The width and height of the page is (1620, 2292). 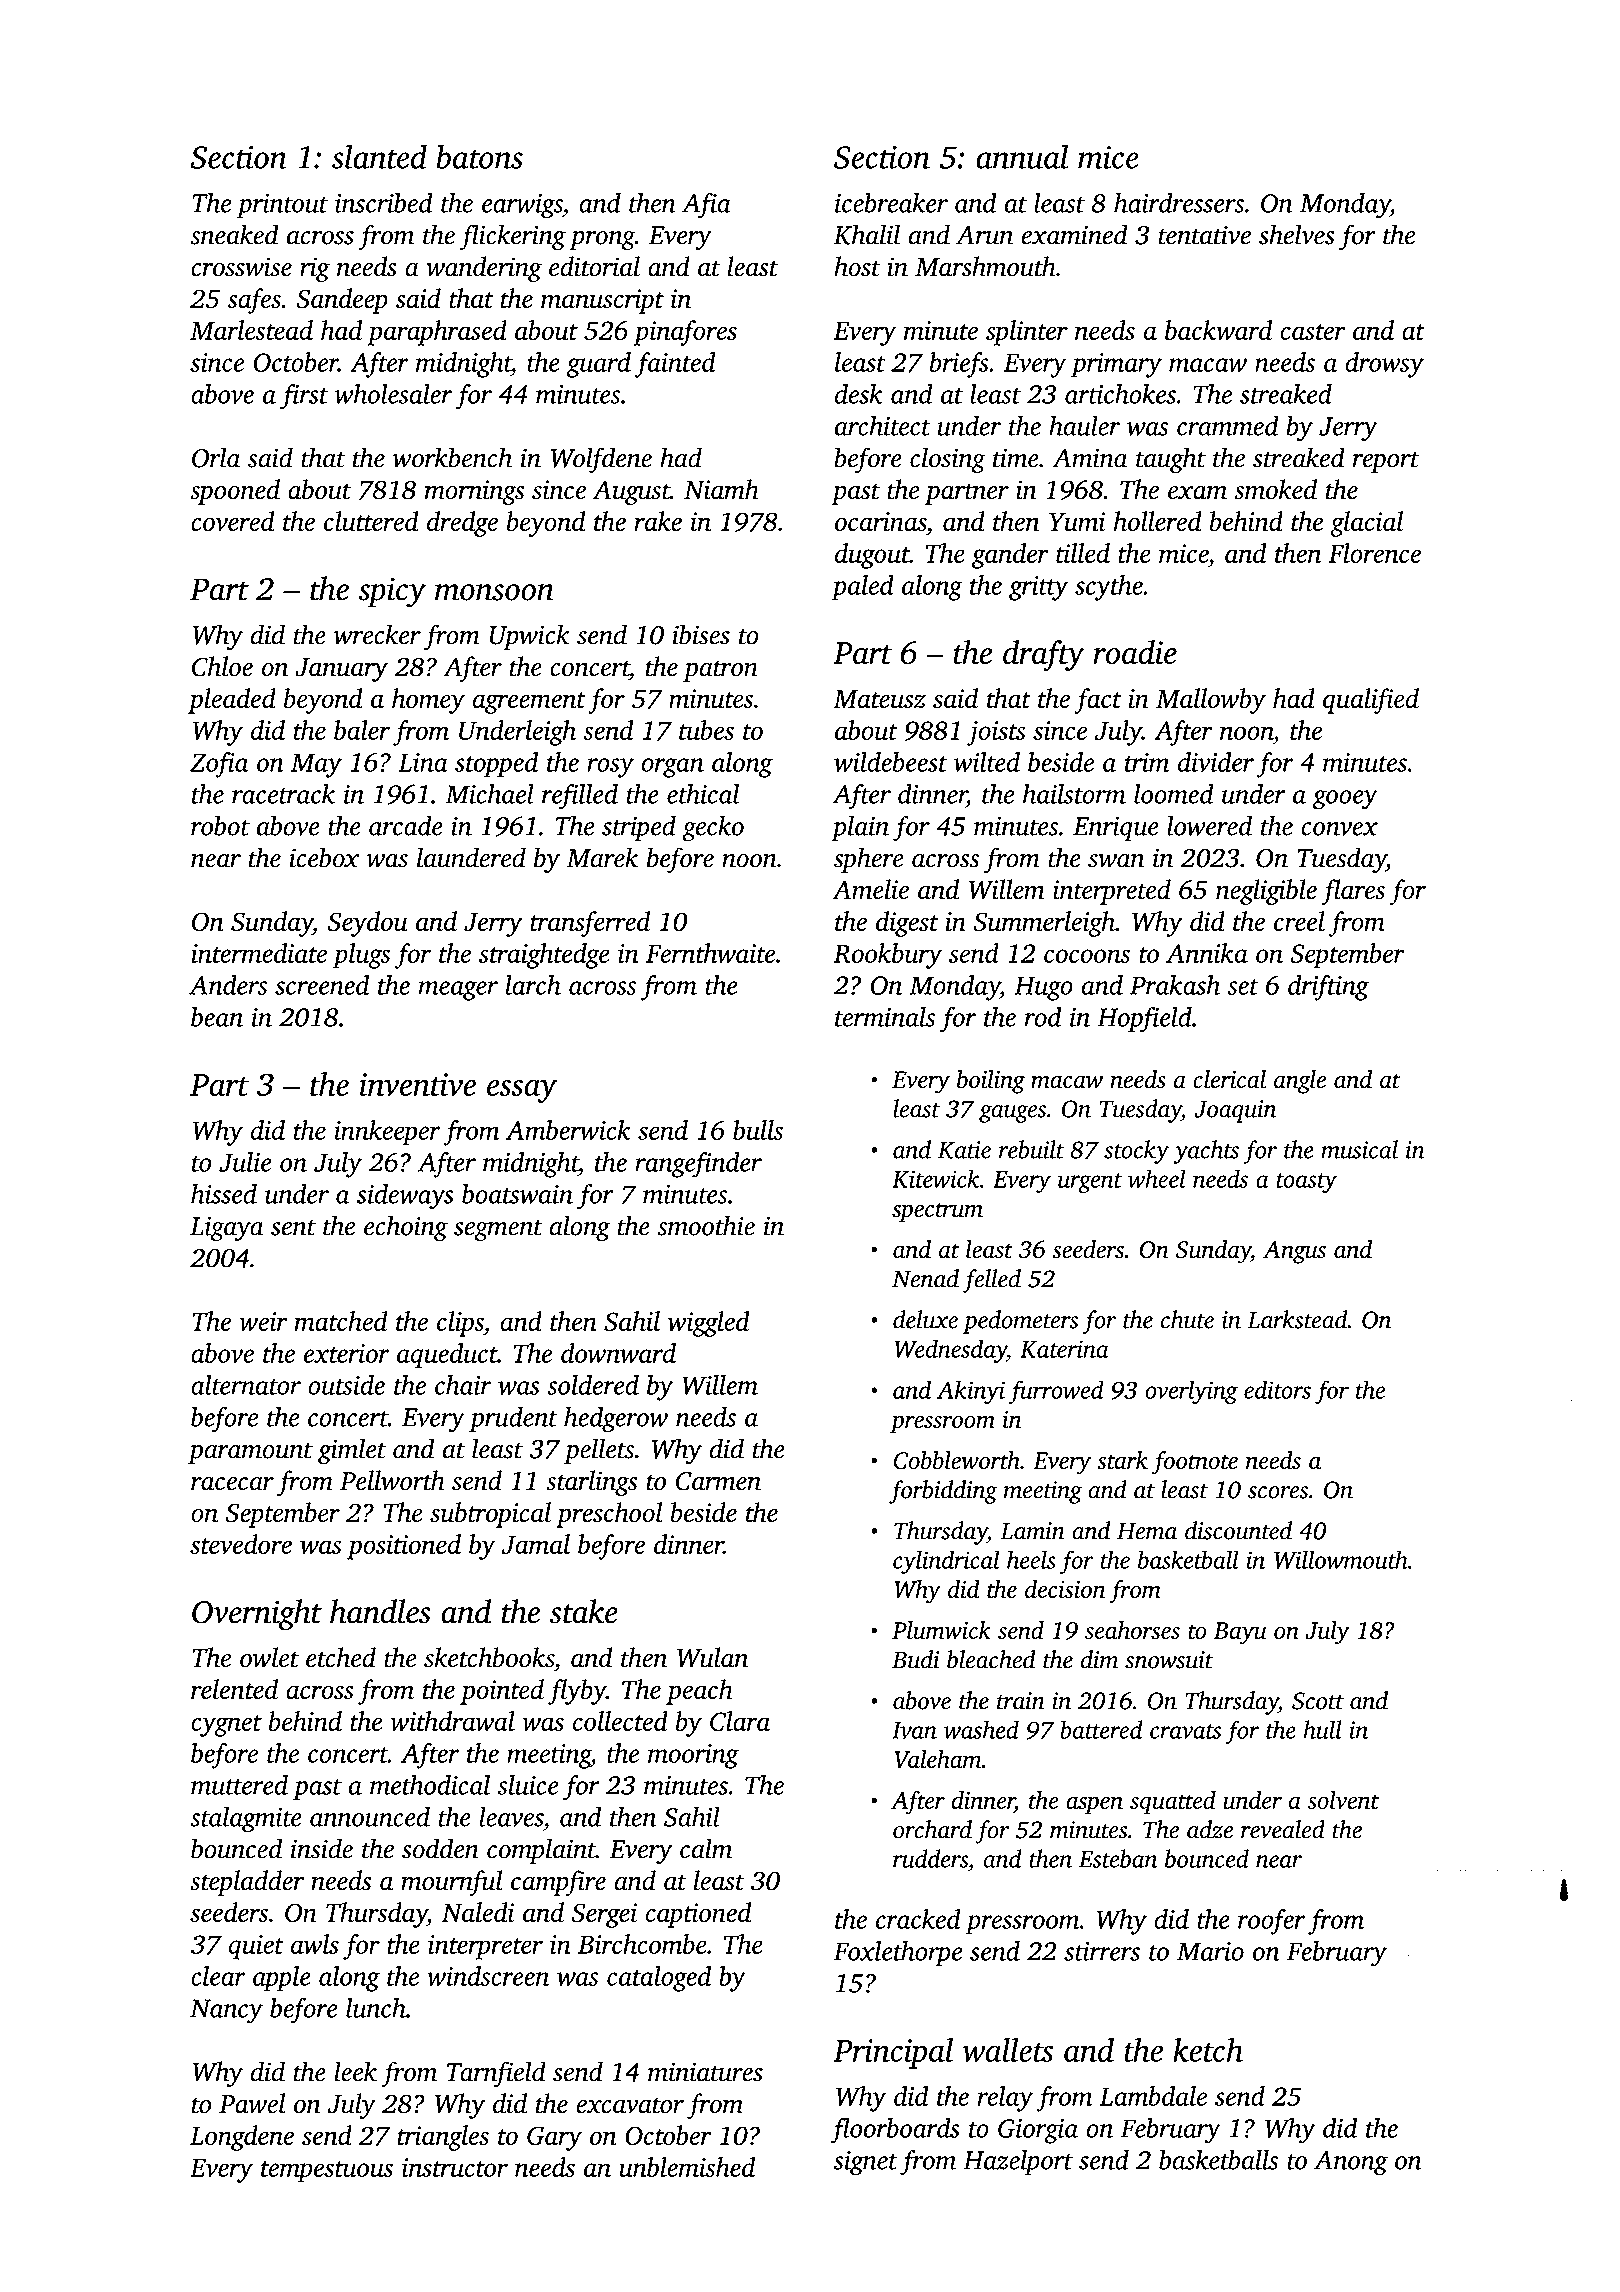 What do you see at coordinates (1351, 2163) in the page?
I see `Anong` at bounding box center [1351, 2163].
